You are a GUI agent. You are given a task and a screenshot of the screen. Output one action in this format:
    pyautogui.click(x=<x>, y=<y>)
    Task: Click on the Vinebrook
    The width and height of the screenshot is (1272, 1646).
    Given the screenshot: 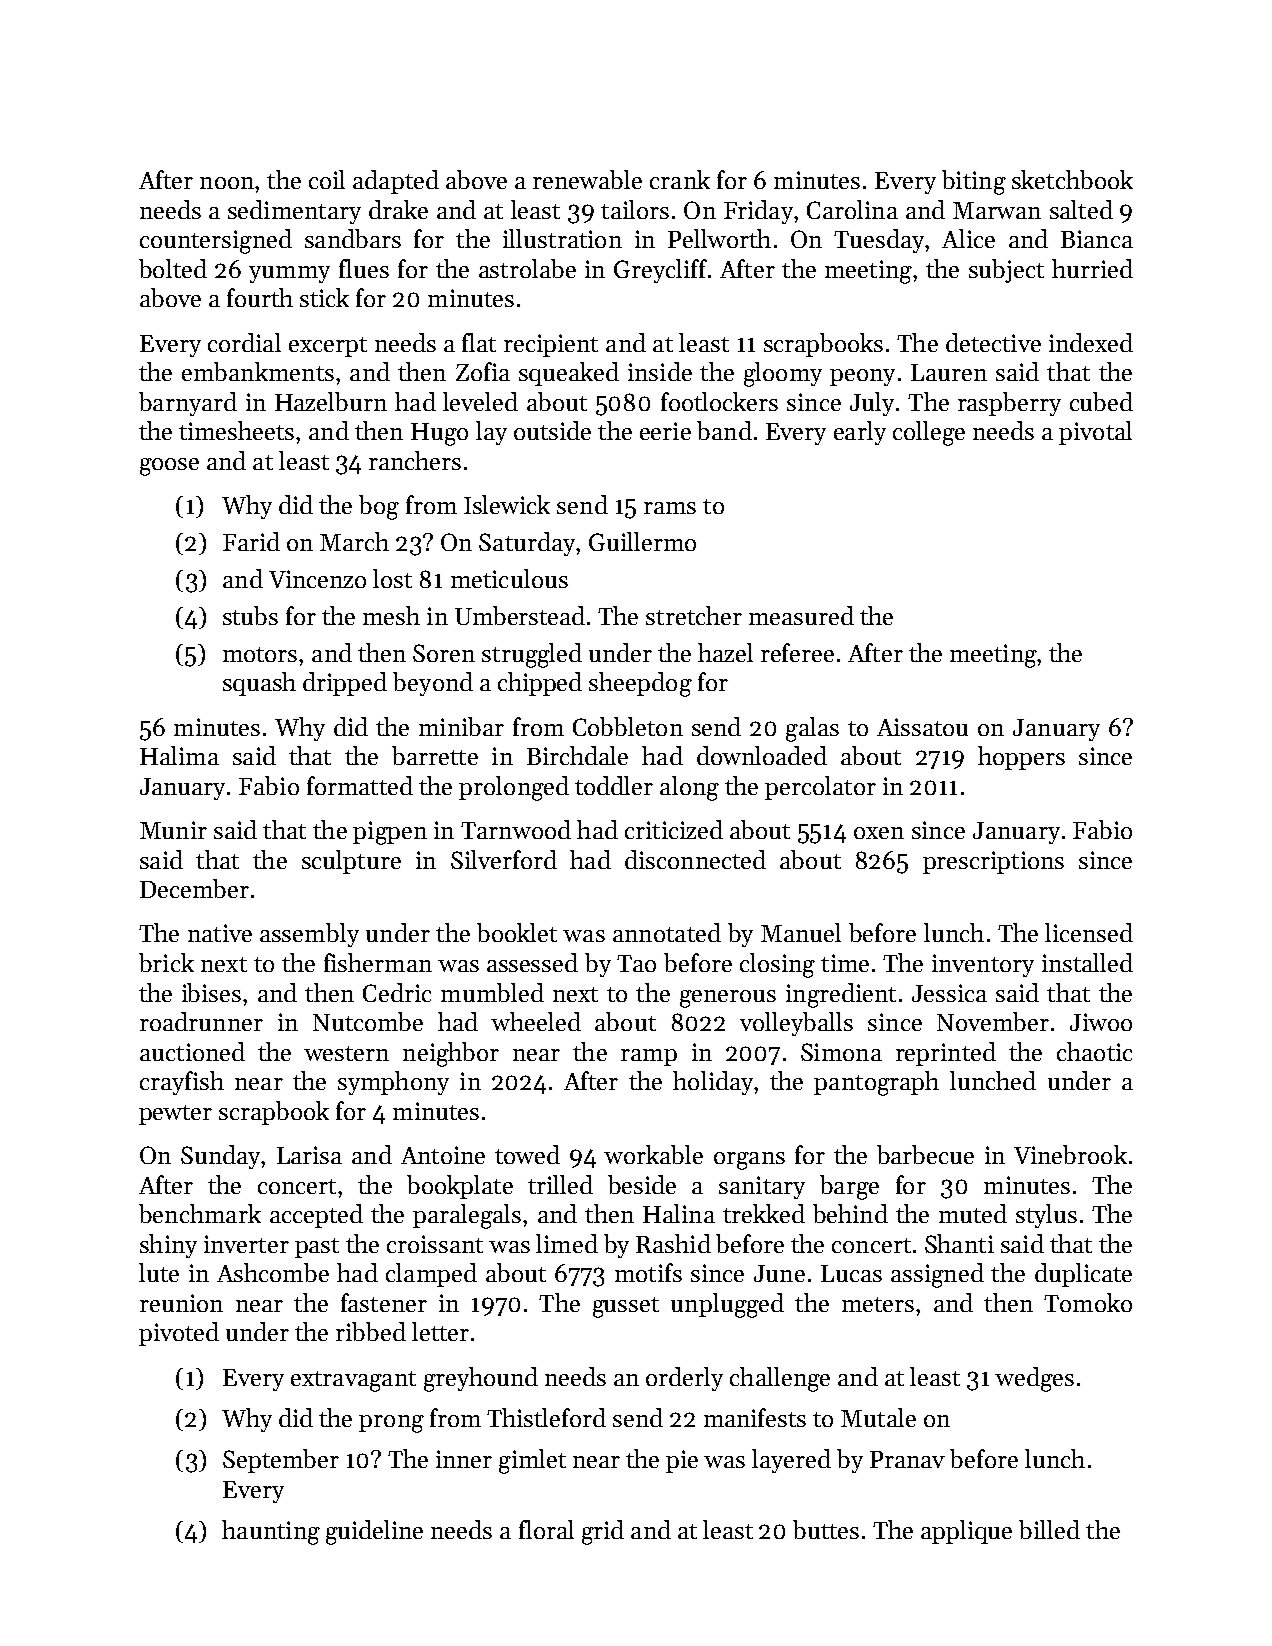 What is the action you would take?
    pyautogui.click(x=1070, y=1154)
